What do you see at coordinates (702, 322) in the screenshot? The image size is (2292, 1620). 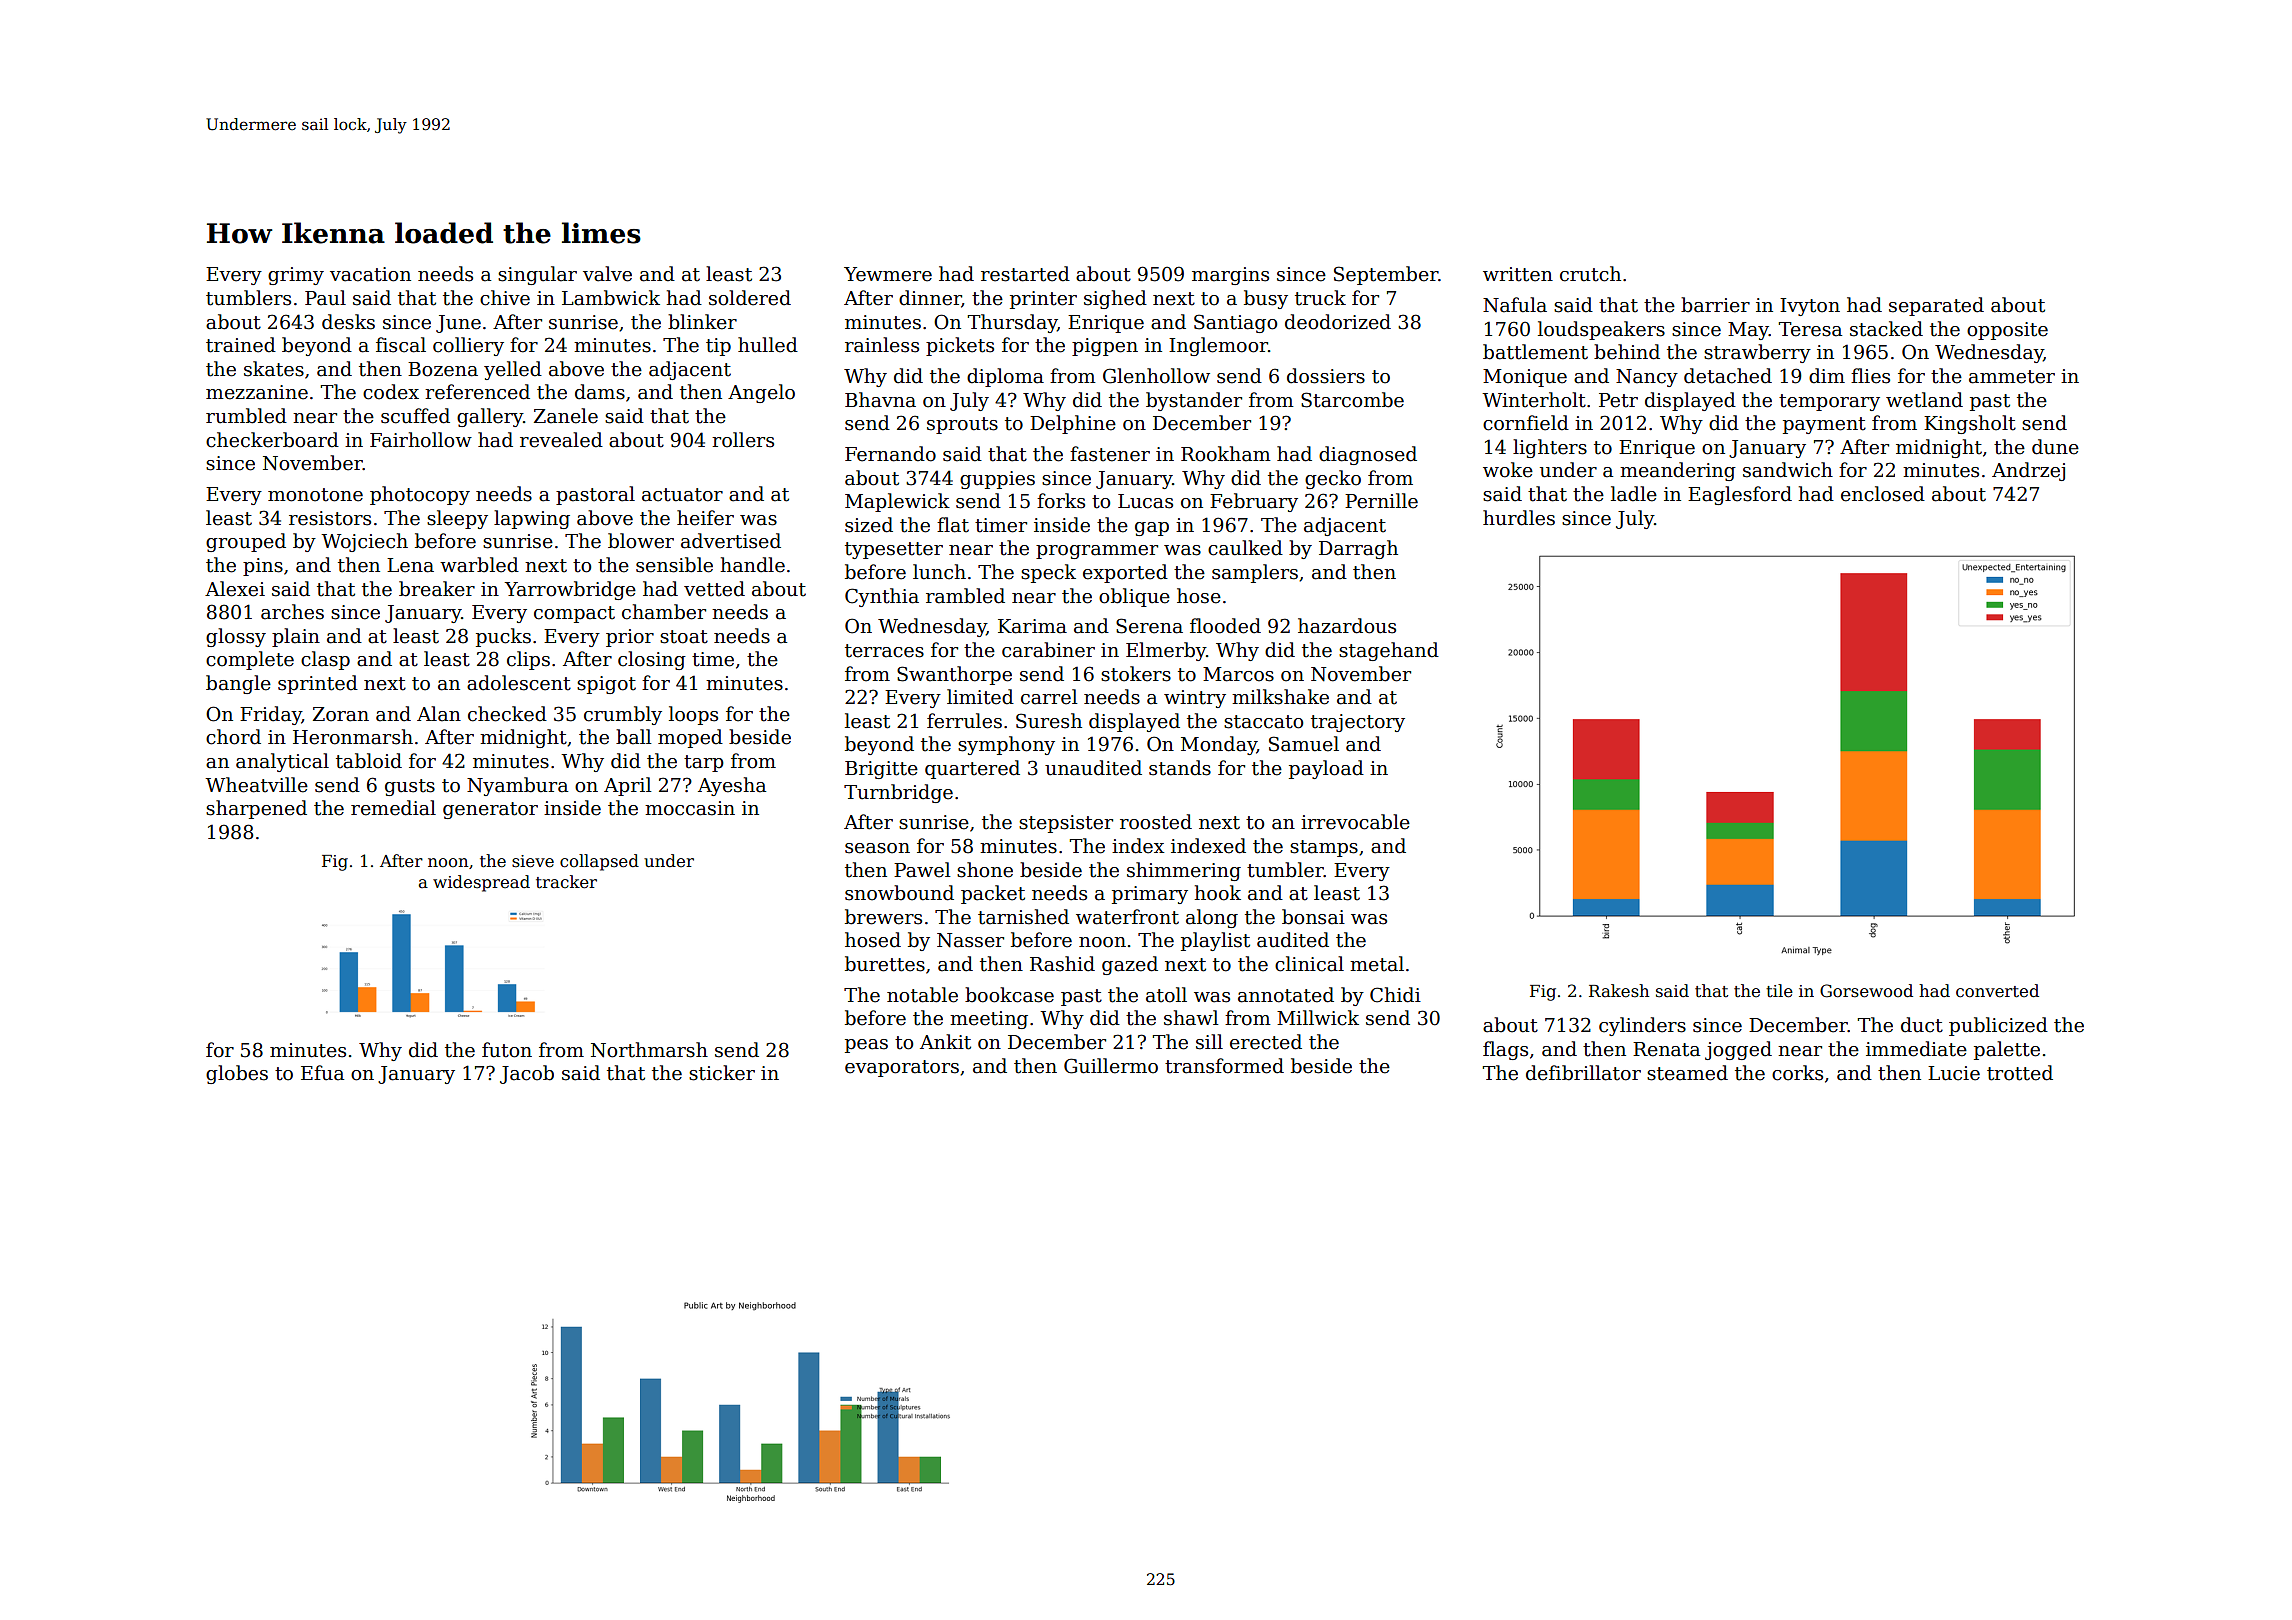 I see `blinker` at bounding box center [702, 322].
